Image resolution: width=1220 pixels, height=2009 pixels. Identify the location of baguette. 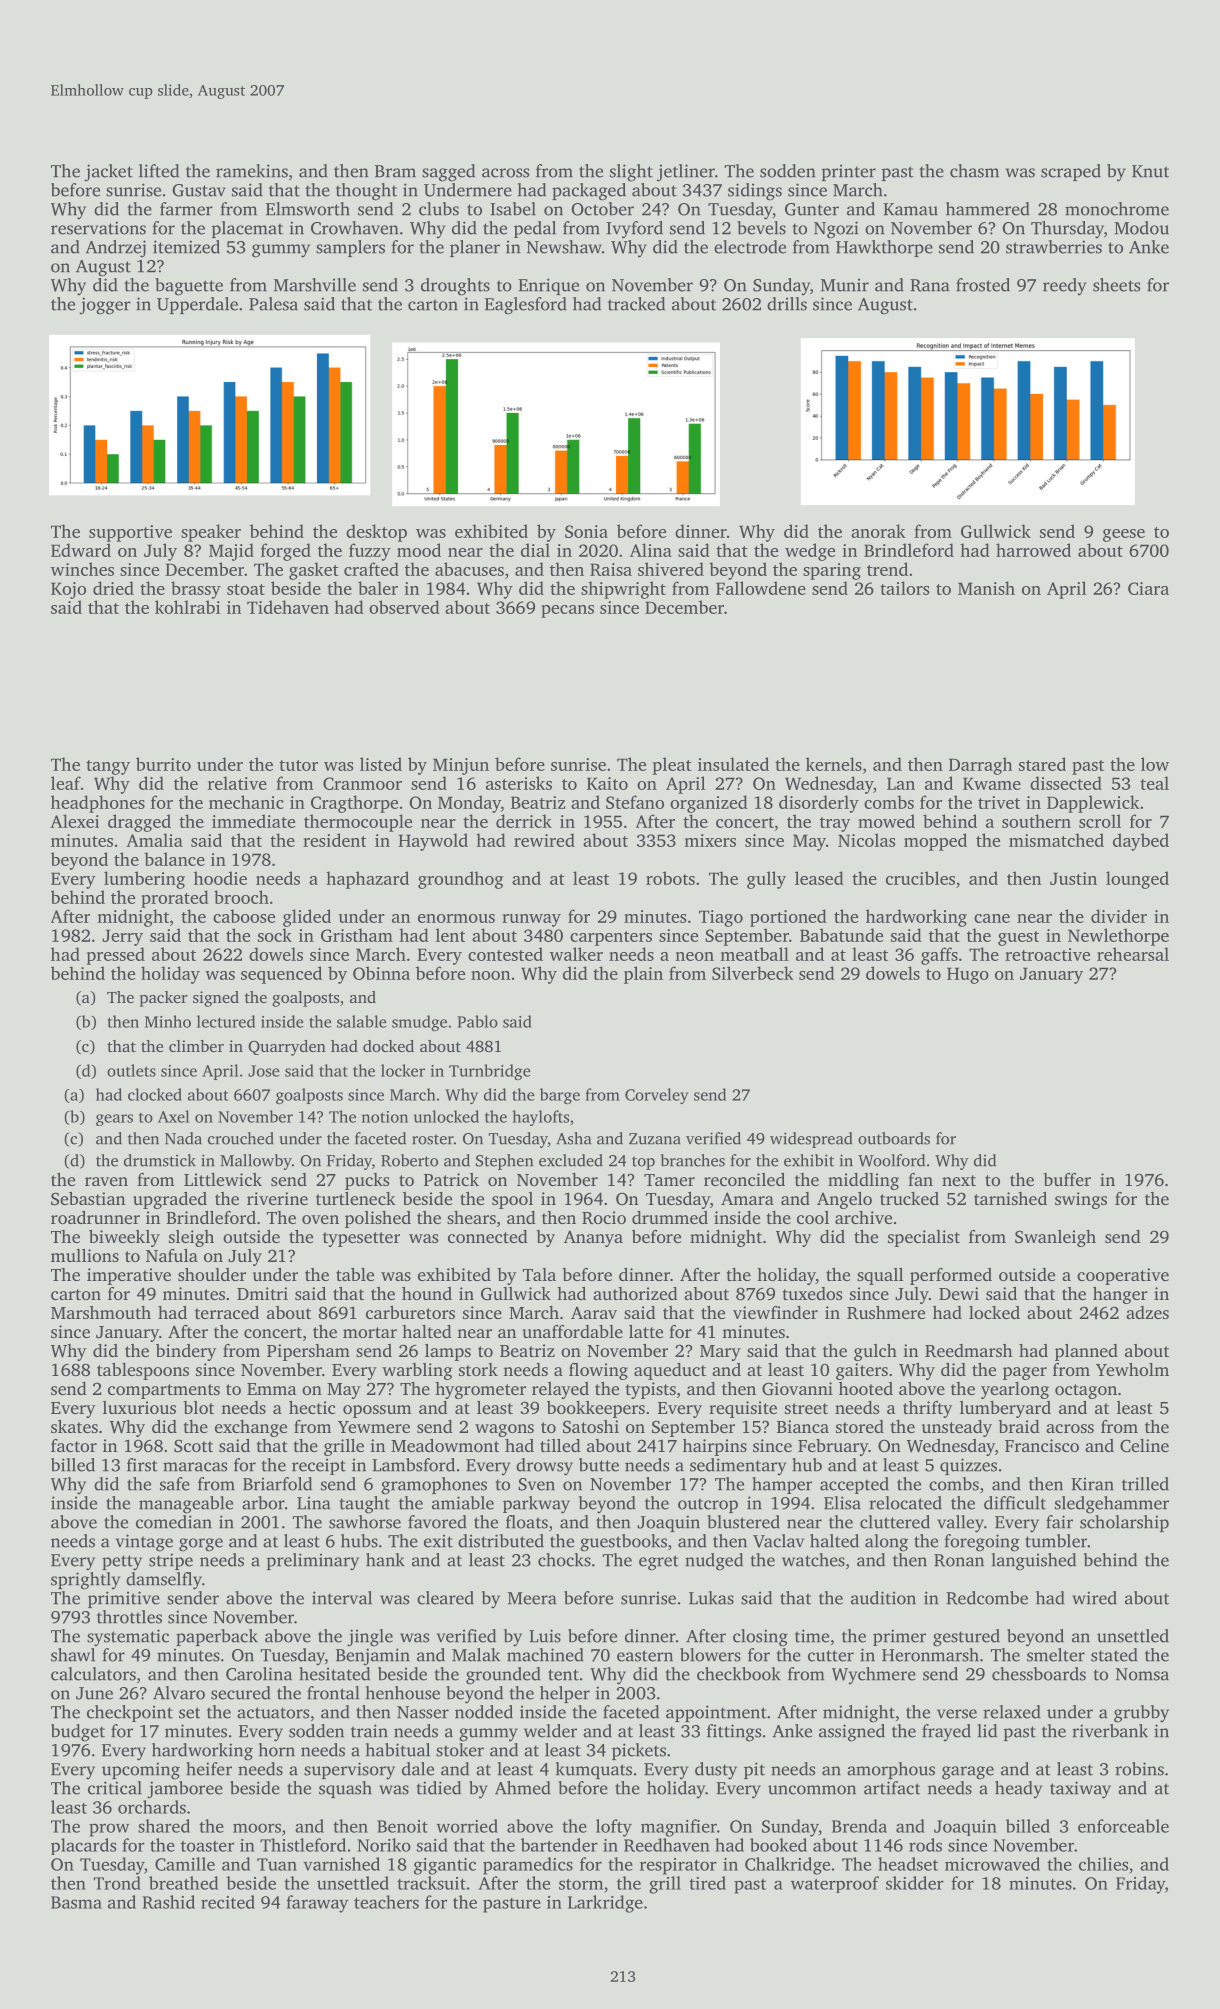
(189, 287).
